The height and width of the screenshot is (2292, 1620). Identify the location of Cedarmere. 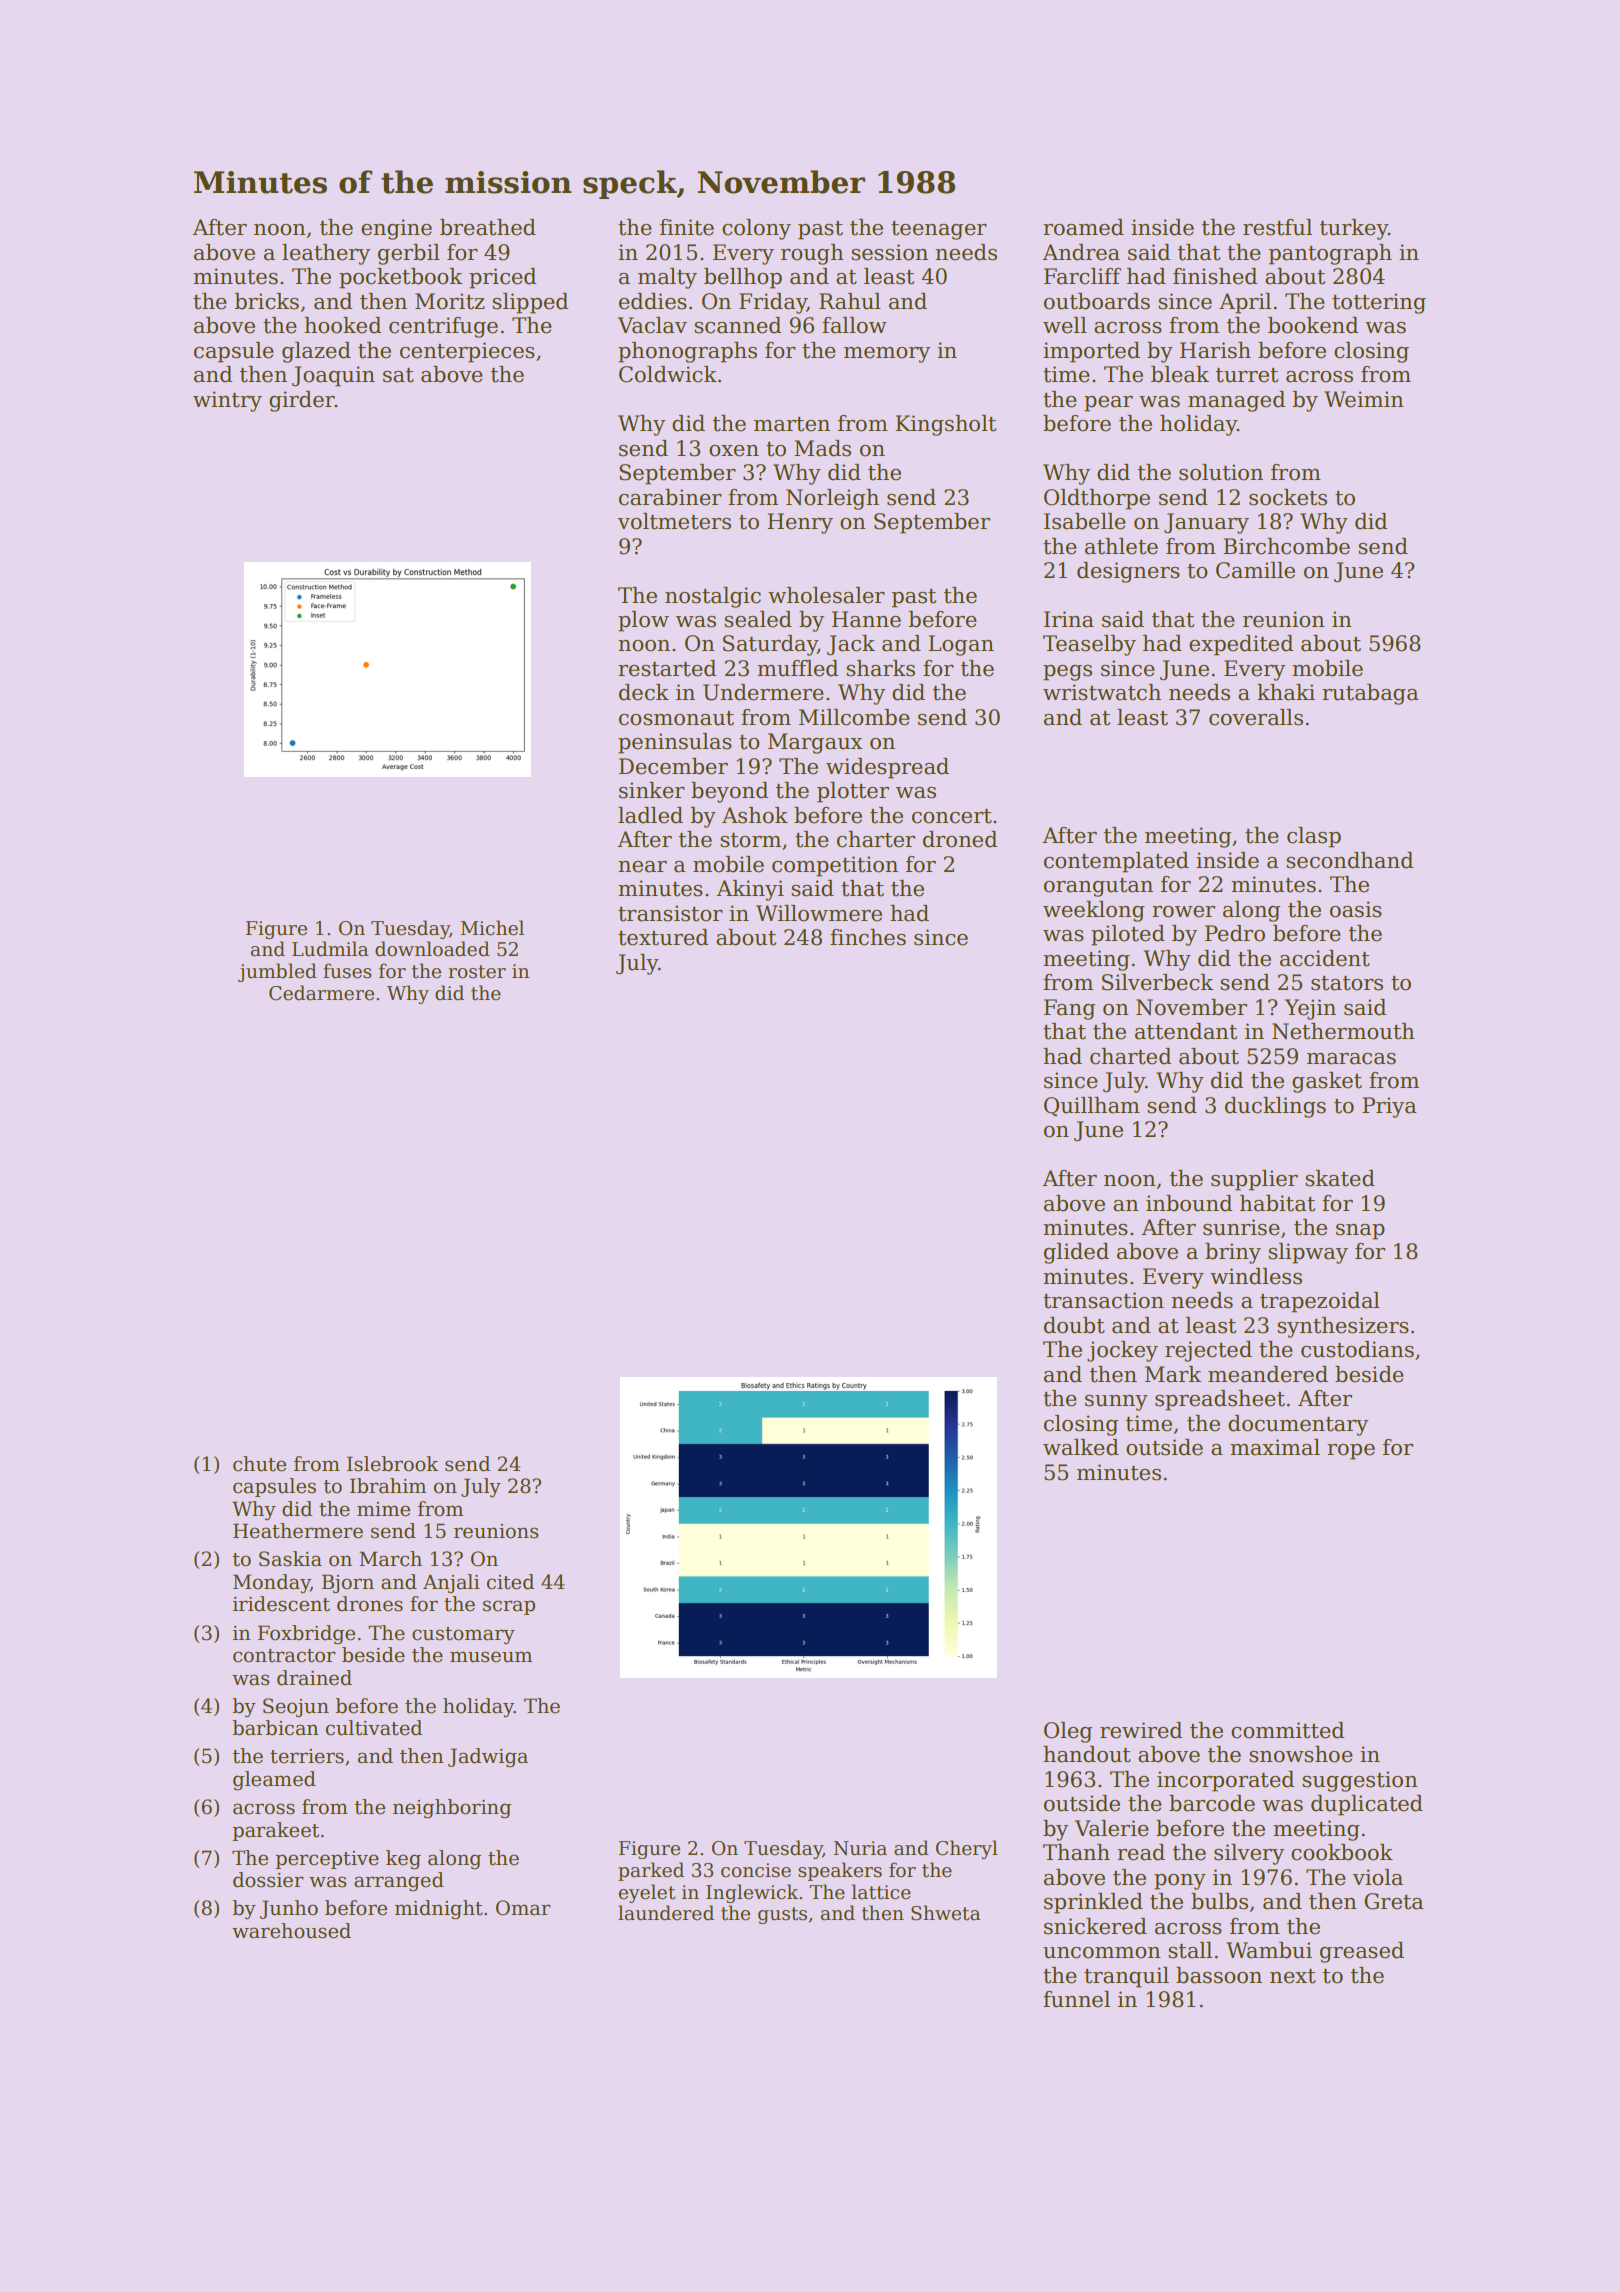
(321, 993).
